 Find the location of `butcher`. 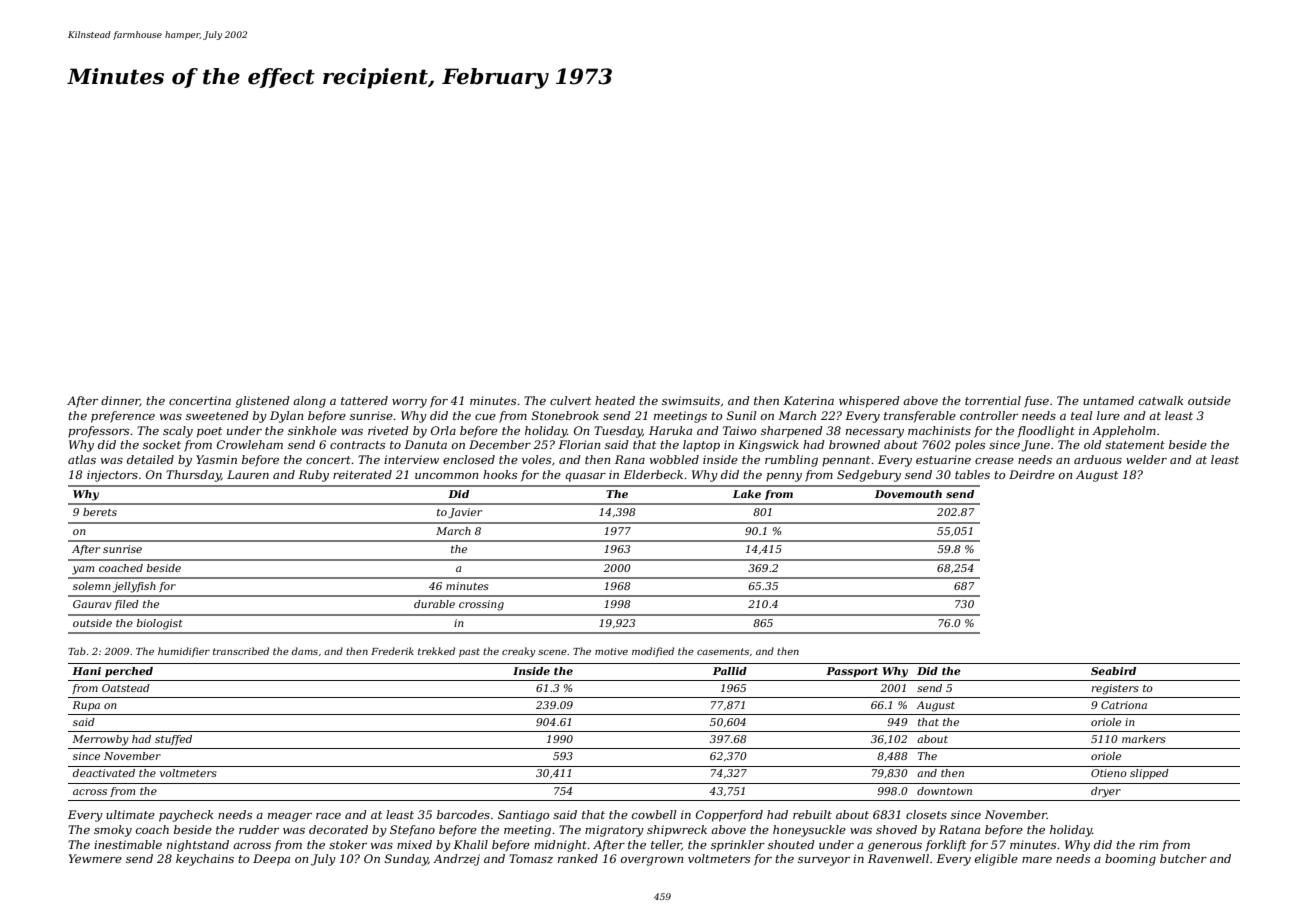

butcher is located at coordinates (1183, 858).
